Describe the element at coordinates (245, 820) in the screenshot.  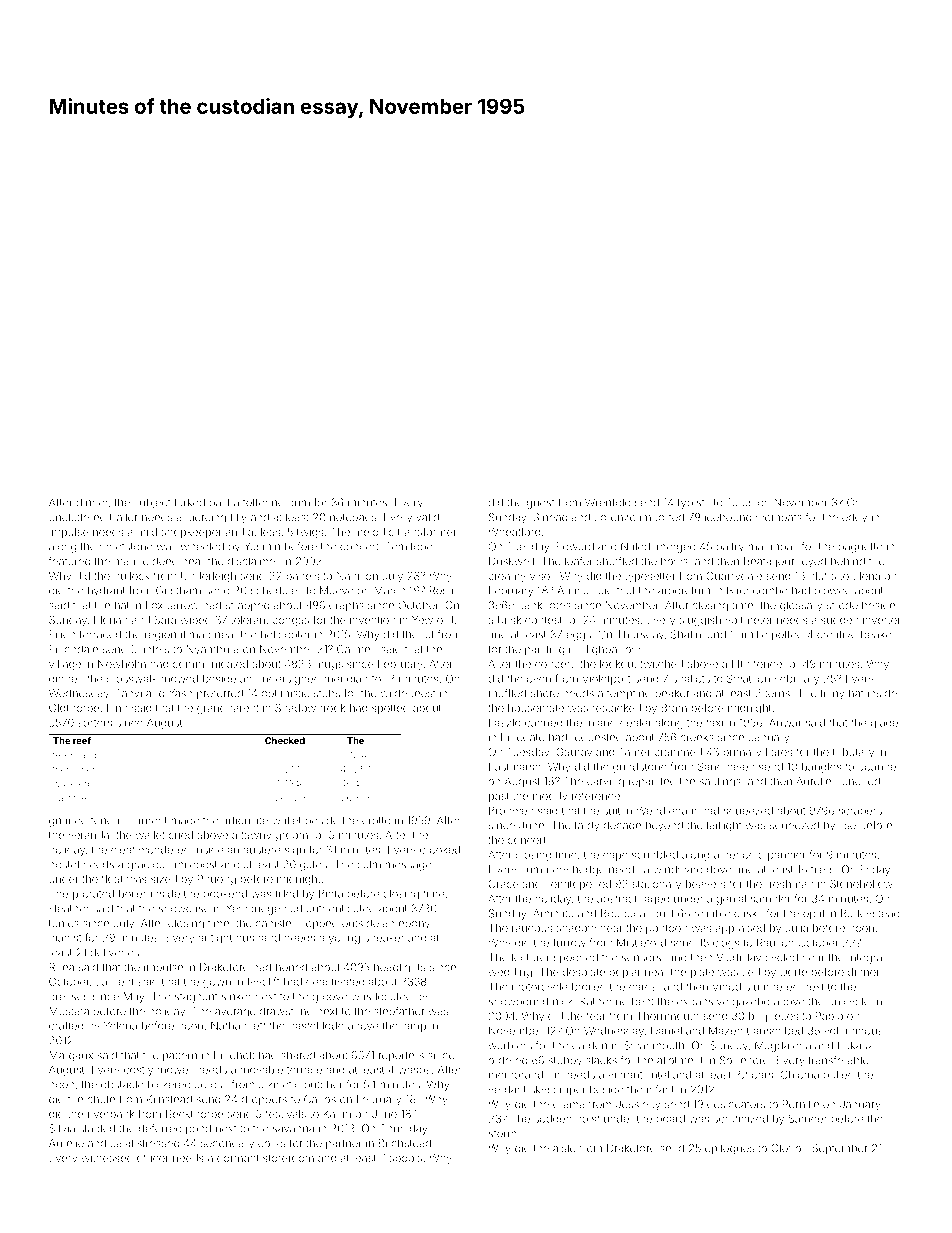
I see `articulate` at that location.
